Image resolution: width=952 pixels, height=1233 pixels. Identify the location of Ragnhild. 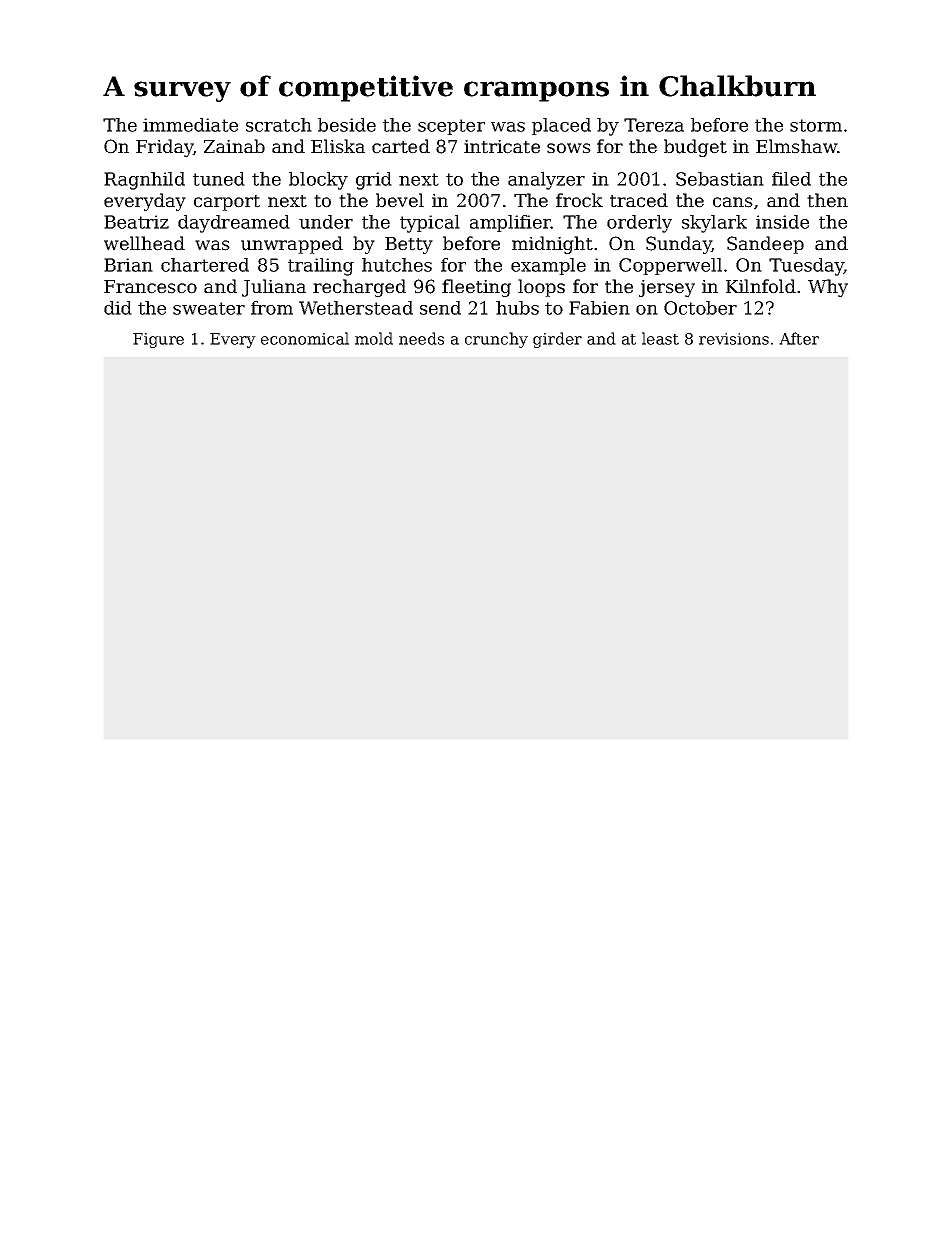
(144, 181).
